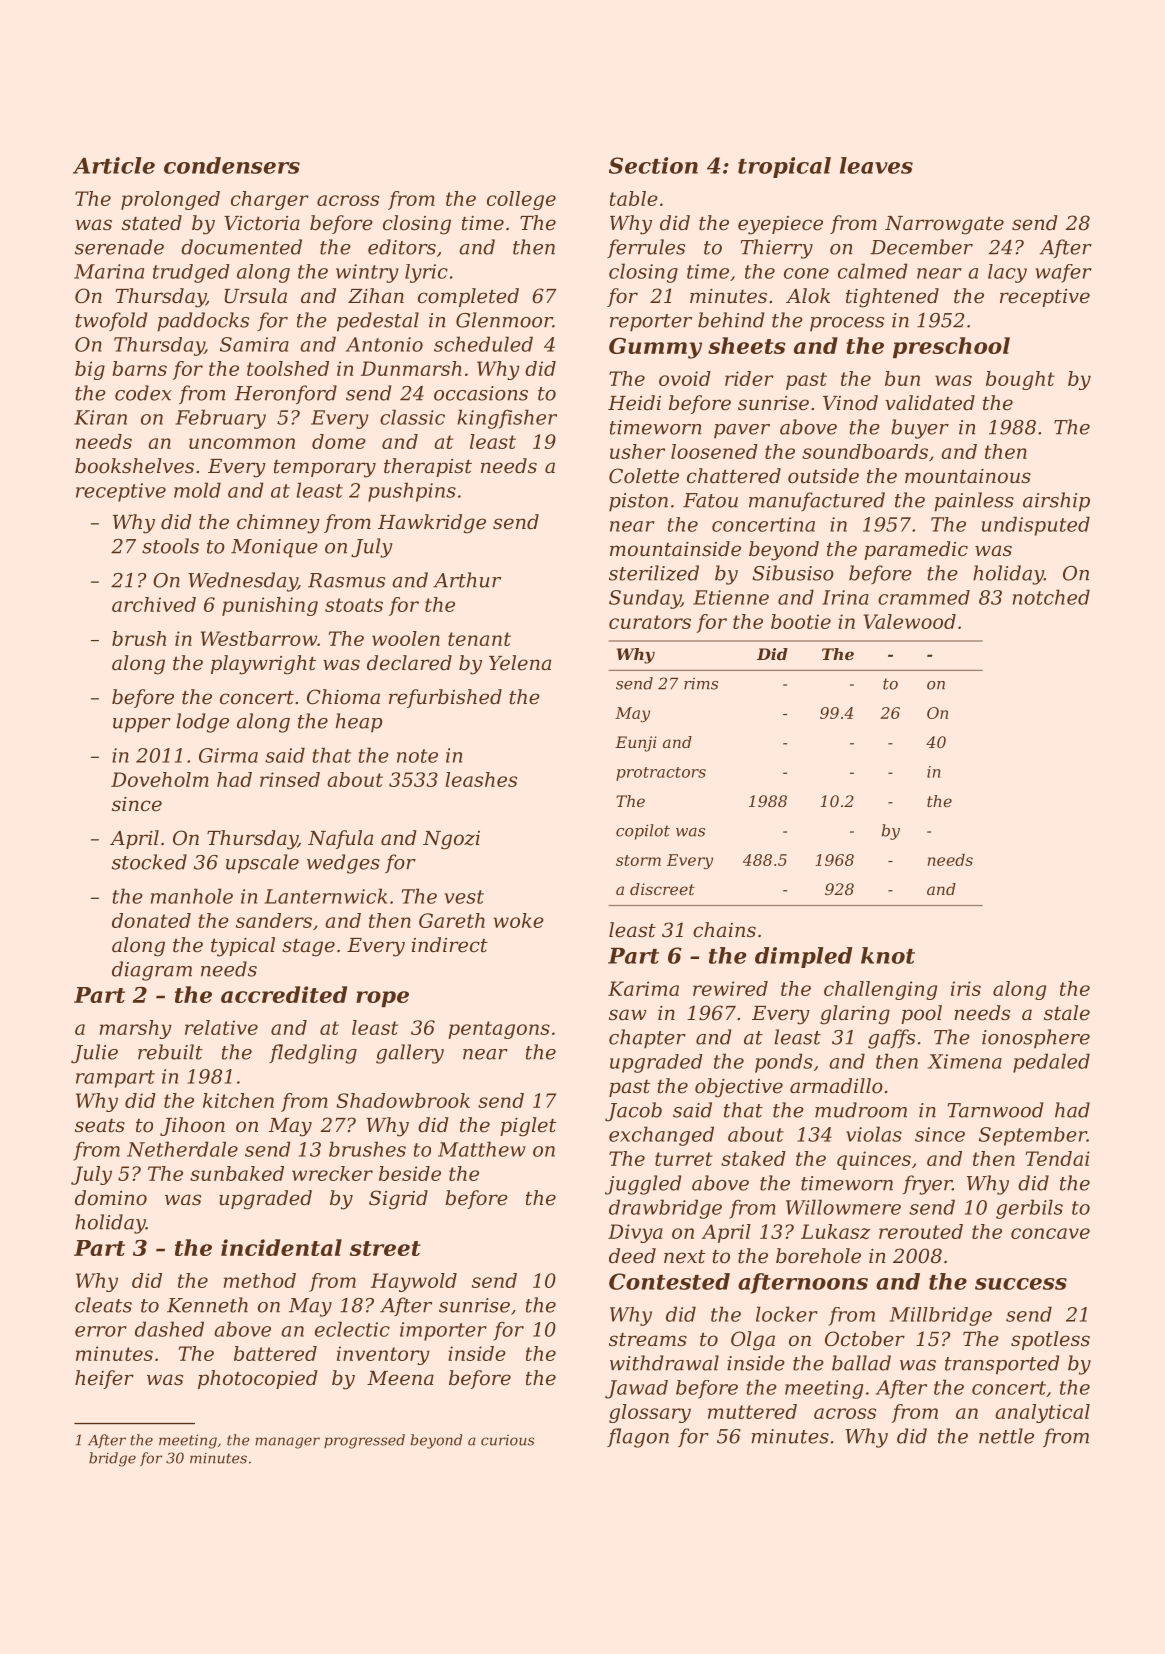  I want to click on Glenmoor, so click(504, 320).
